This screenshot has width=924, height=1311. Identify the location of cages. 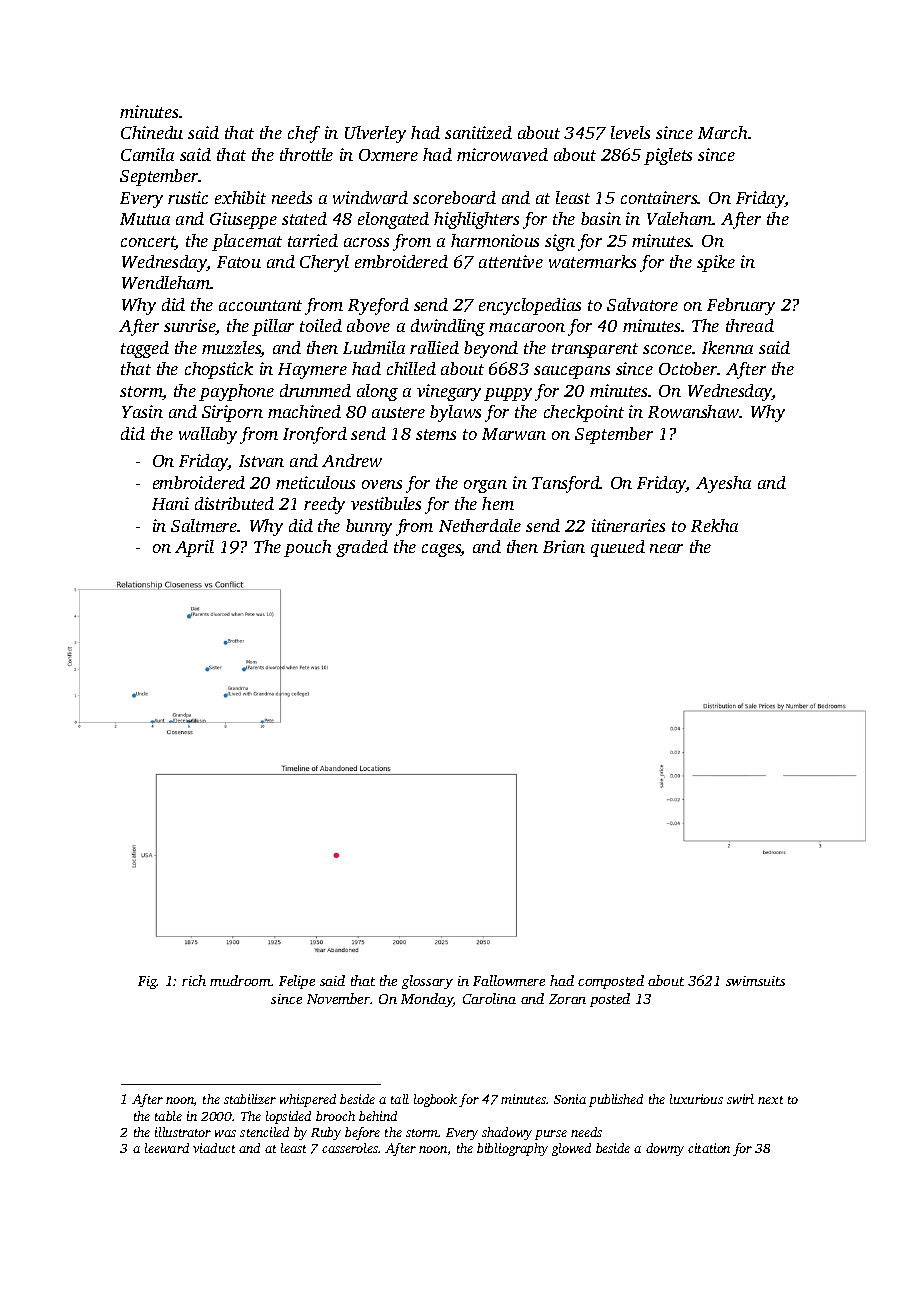
(441, 550).
